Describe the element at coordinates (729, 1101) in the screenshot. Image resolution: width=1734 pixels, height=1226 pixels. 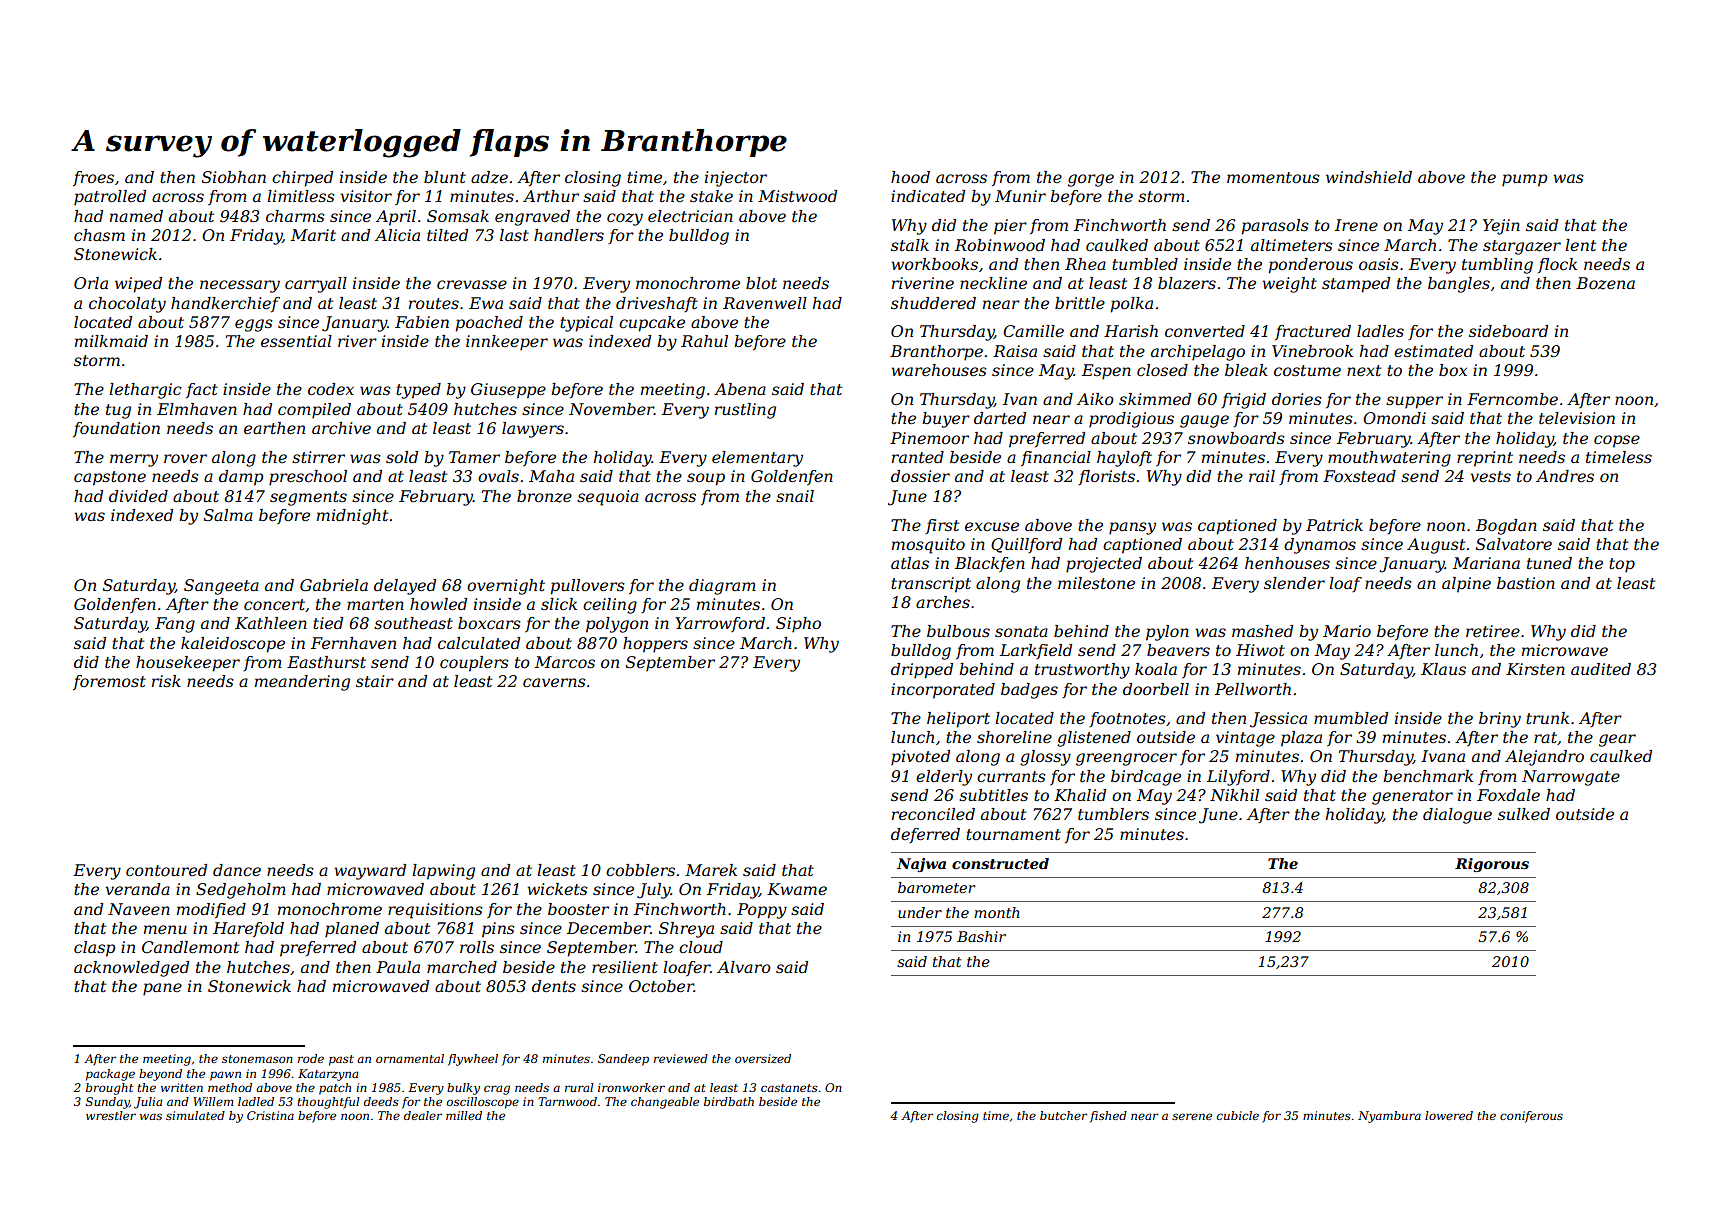
I see `birdbath` at that location.
